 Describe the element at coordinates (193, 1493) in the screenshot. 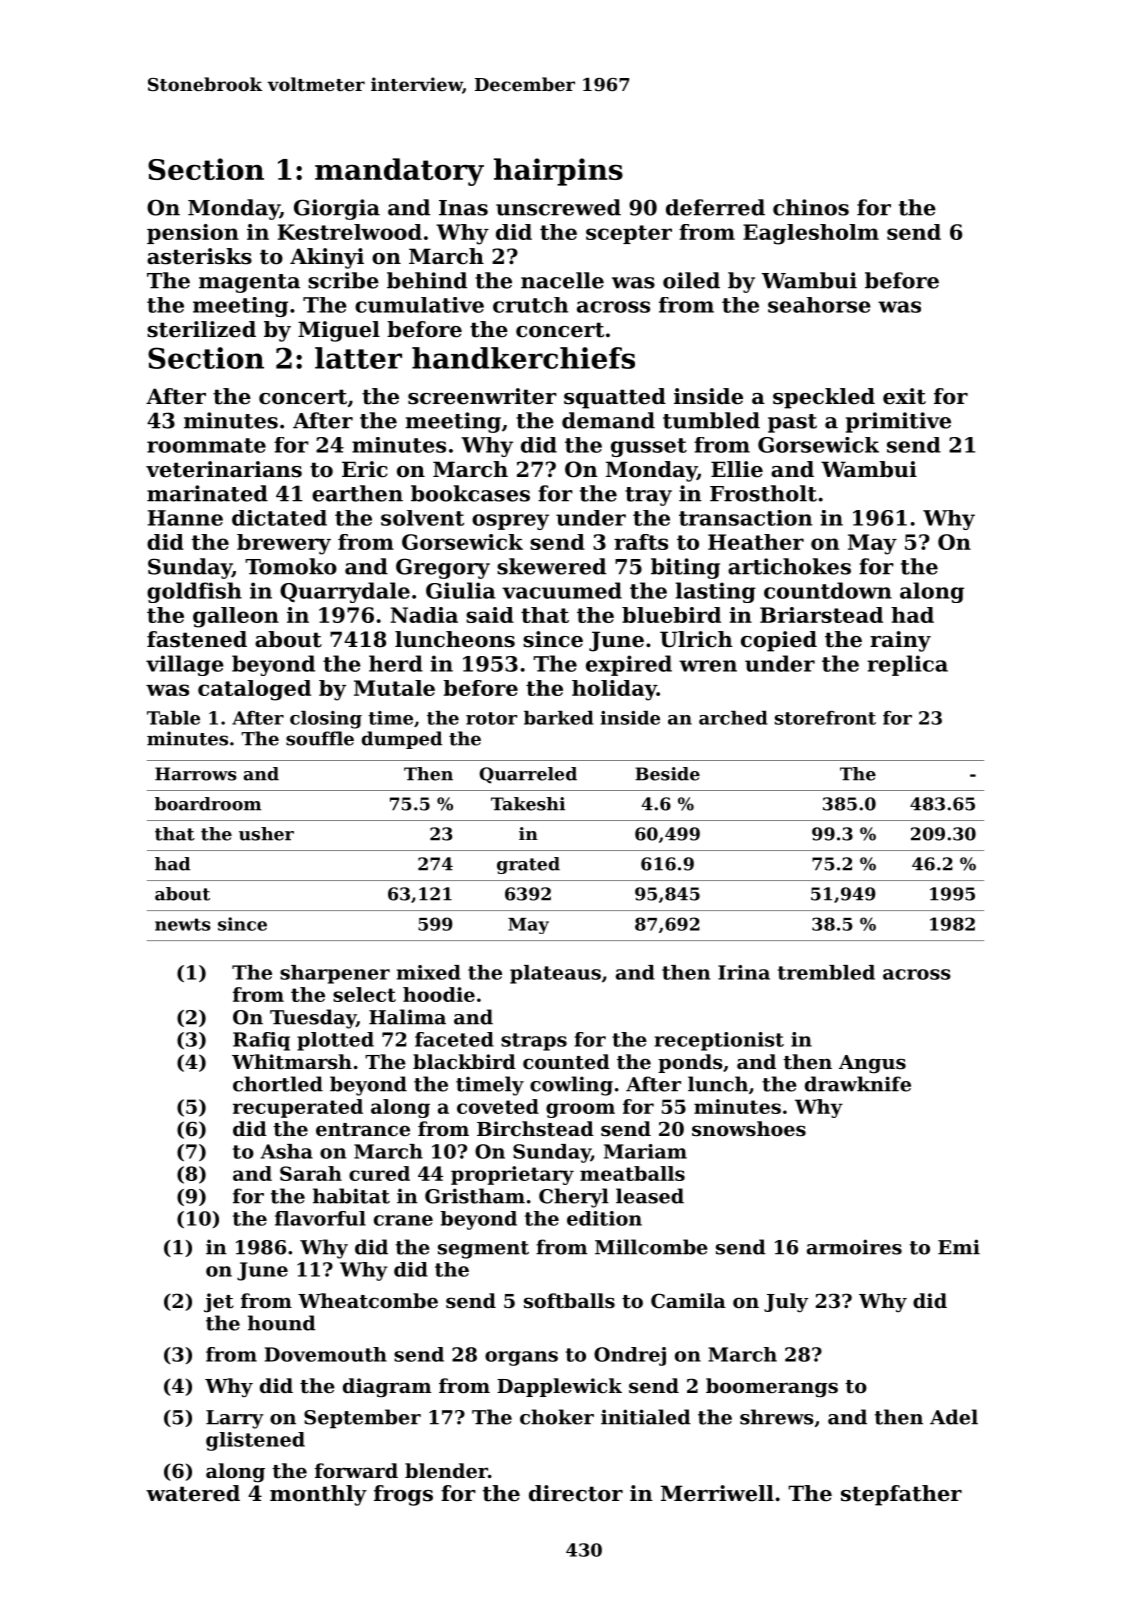

I see `watered` at that location.
